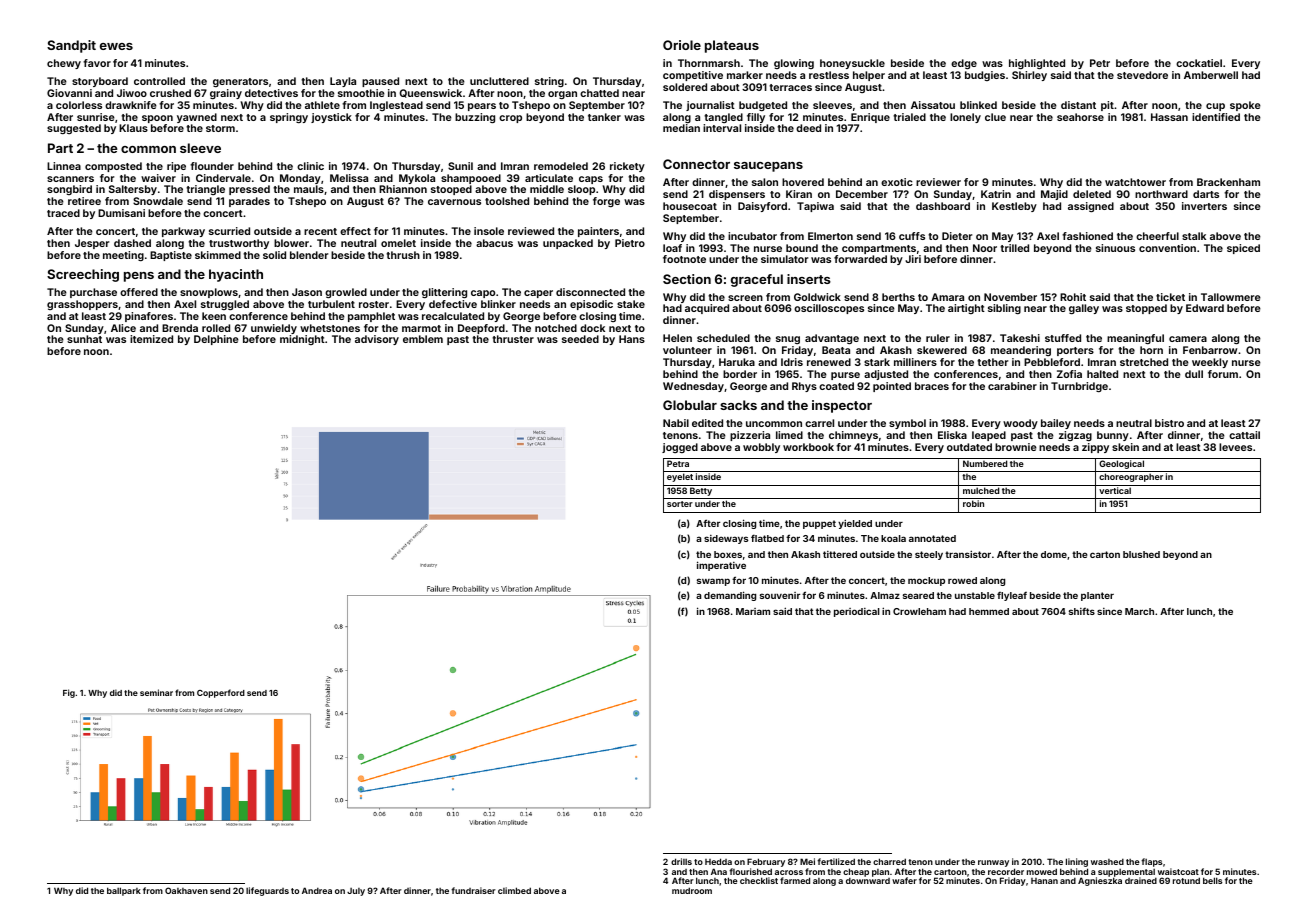  What do you see at coordinates (692, 890) in the document?
I see `mudroom` at bounding box center [692, 890].
